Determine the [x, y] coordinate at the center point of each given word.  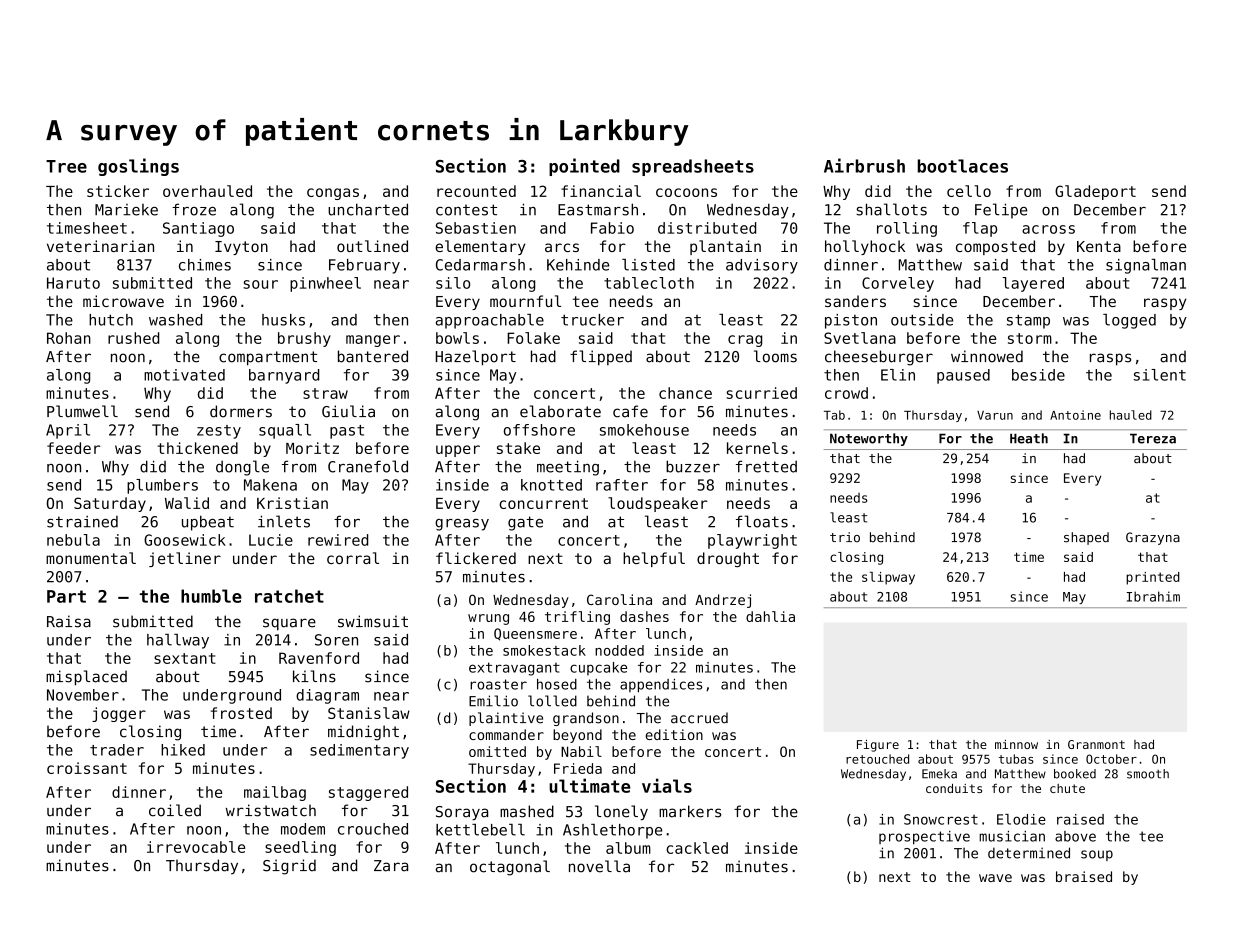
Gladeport [1095, 192]
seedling [300, 848]
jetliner [185, 559]
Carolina [619, 599]
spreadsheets [693, 167]
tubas [1016, 759]
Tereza [1153, 438]
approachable [490, 321]
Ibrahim [1153, 596]
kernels [757, 448]
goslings [138, 167]
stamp [1028, 321]
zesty [219, 432]
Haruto [73, 283]
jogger [119, 714]
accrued [699, 718]
